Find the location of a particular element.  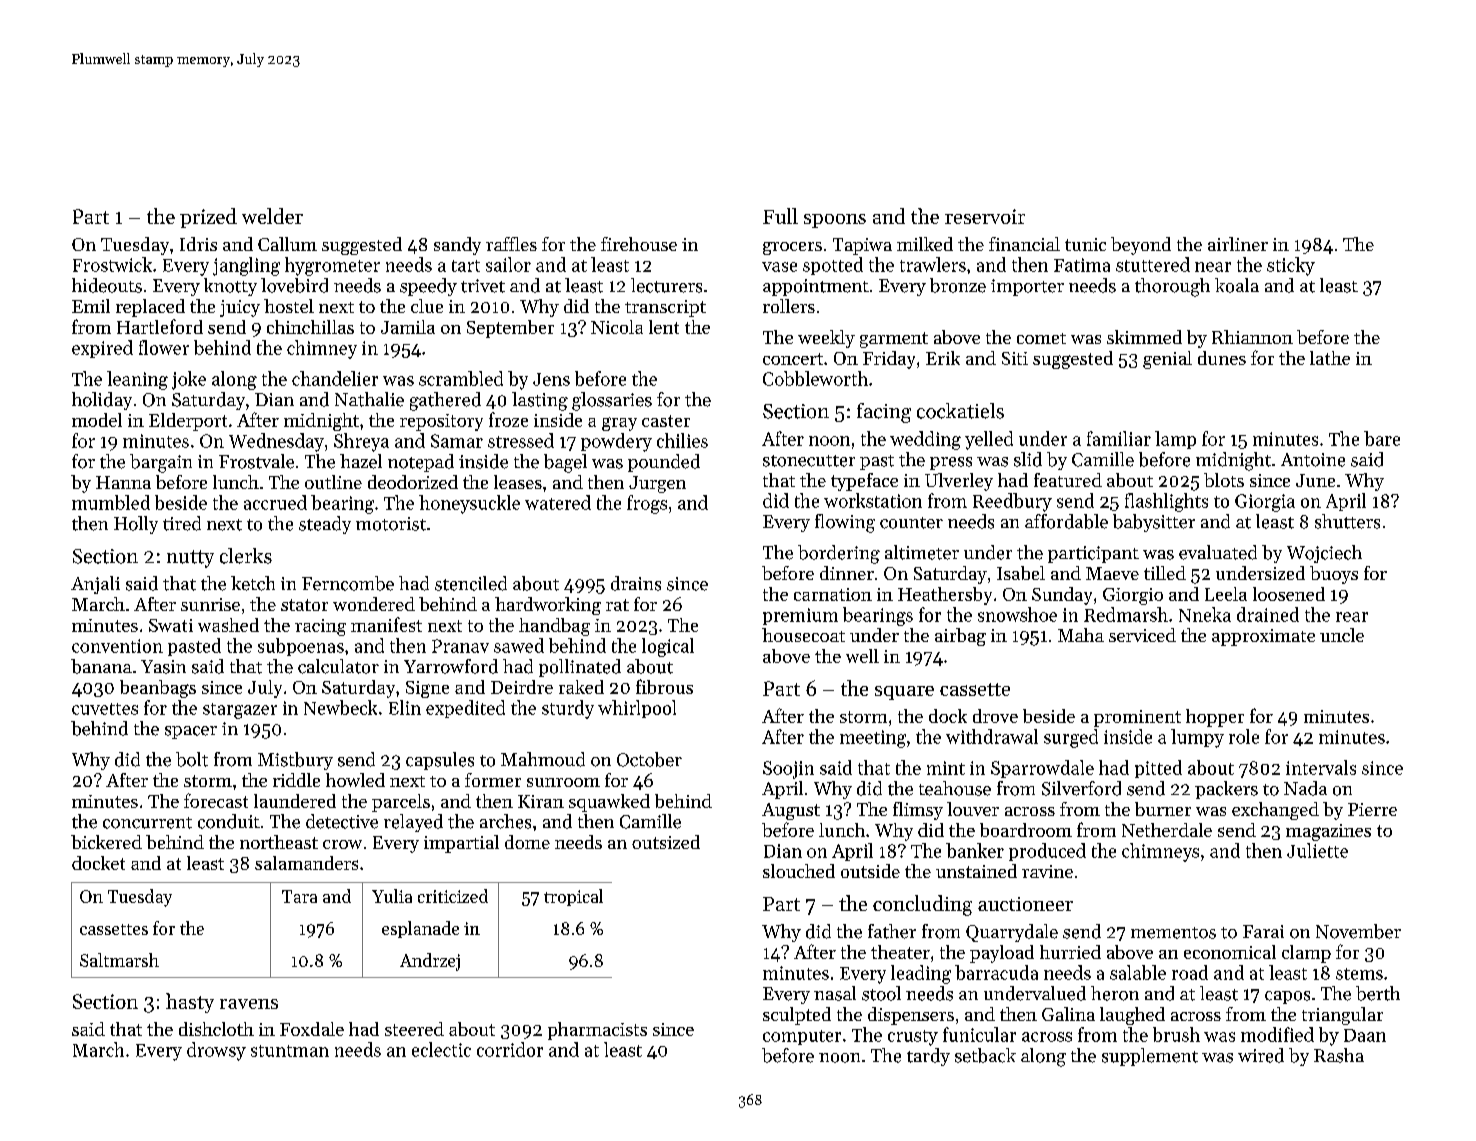

Mahmoud is located at coordinates (543, 759).
